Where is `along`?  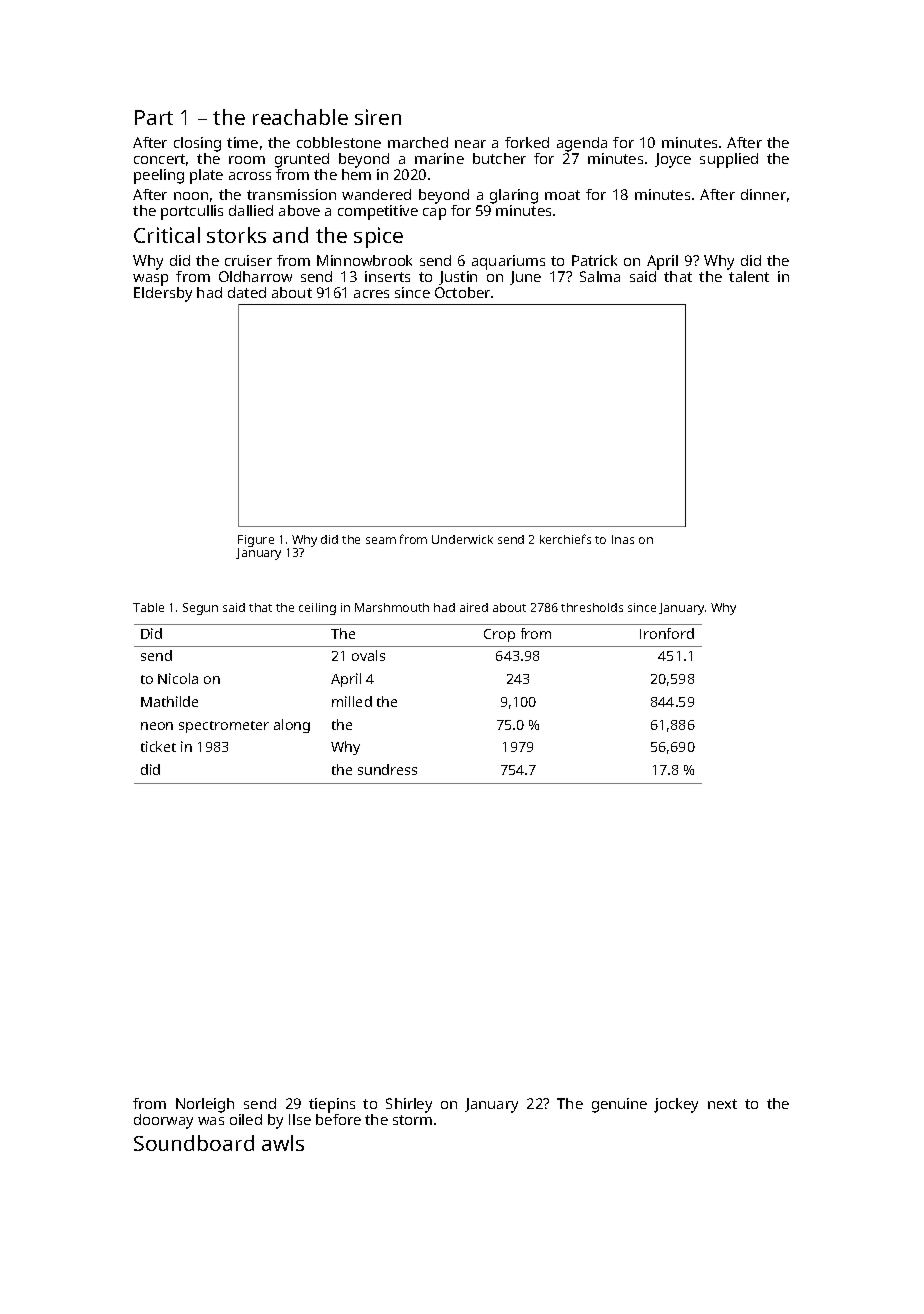
along is located at coordinates (292, 726).
